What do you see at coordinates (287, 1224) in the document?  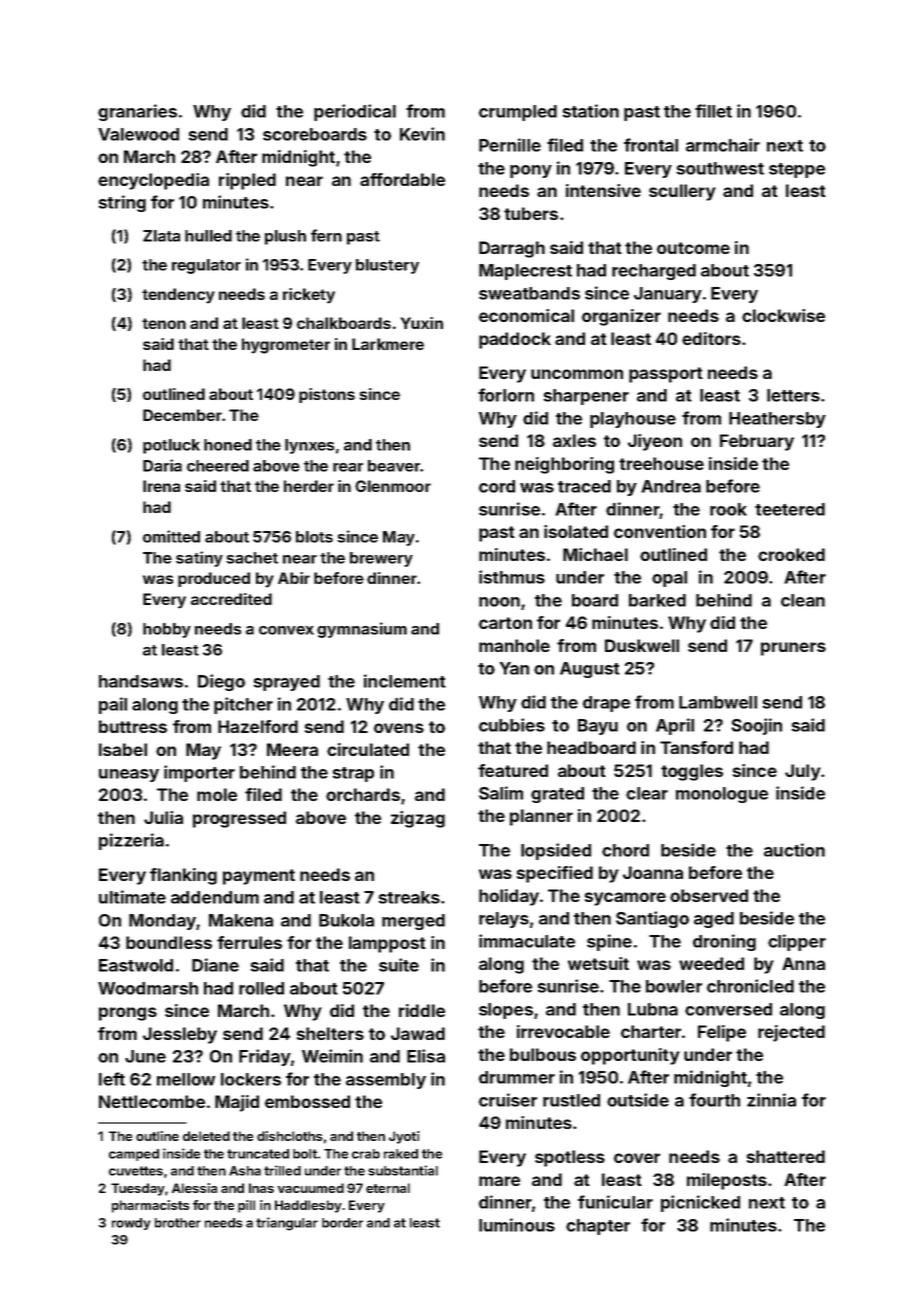 I see `triangular` at bounding box center [287, 1224].
